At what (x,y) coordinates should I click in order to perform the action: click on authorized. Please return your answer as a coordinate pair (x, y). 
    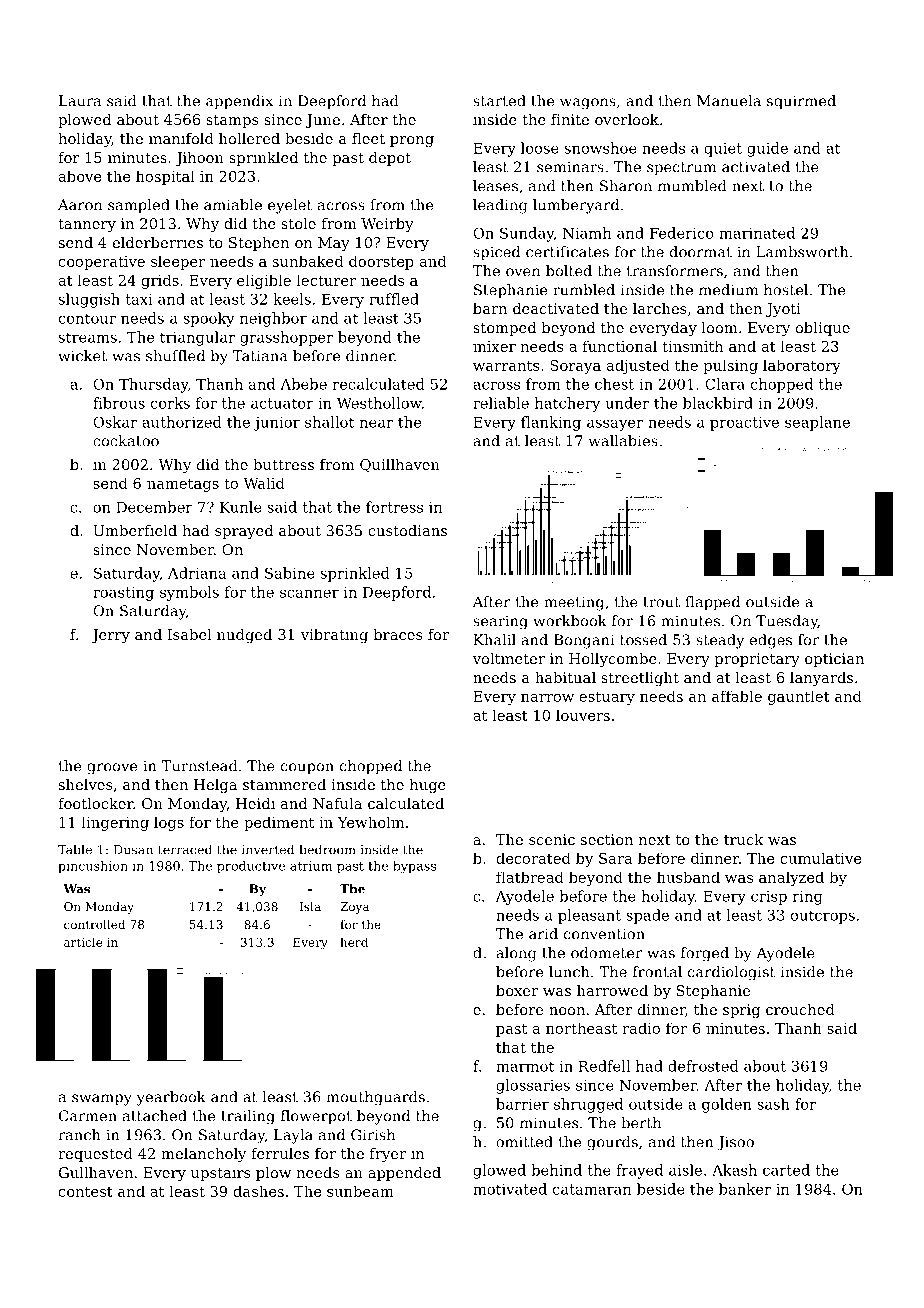
    Looking at the image, I should click on (182, 422).
